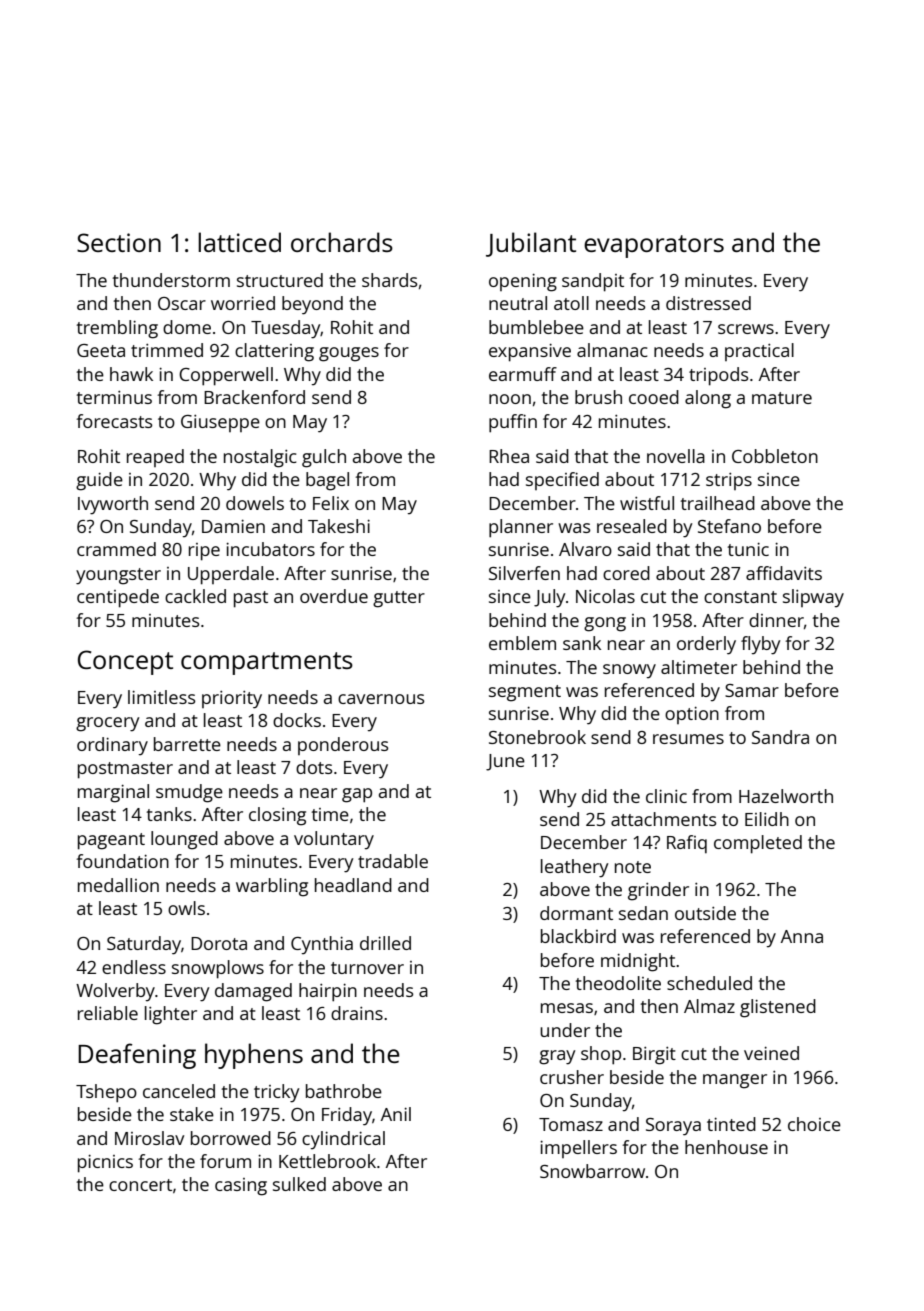 This screenshot has width=924, height=1311. I want to click on evaporators, so click(654, 246).
